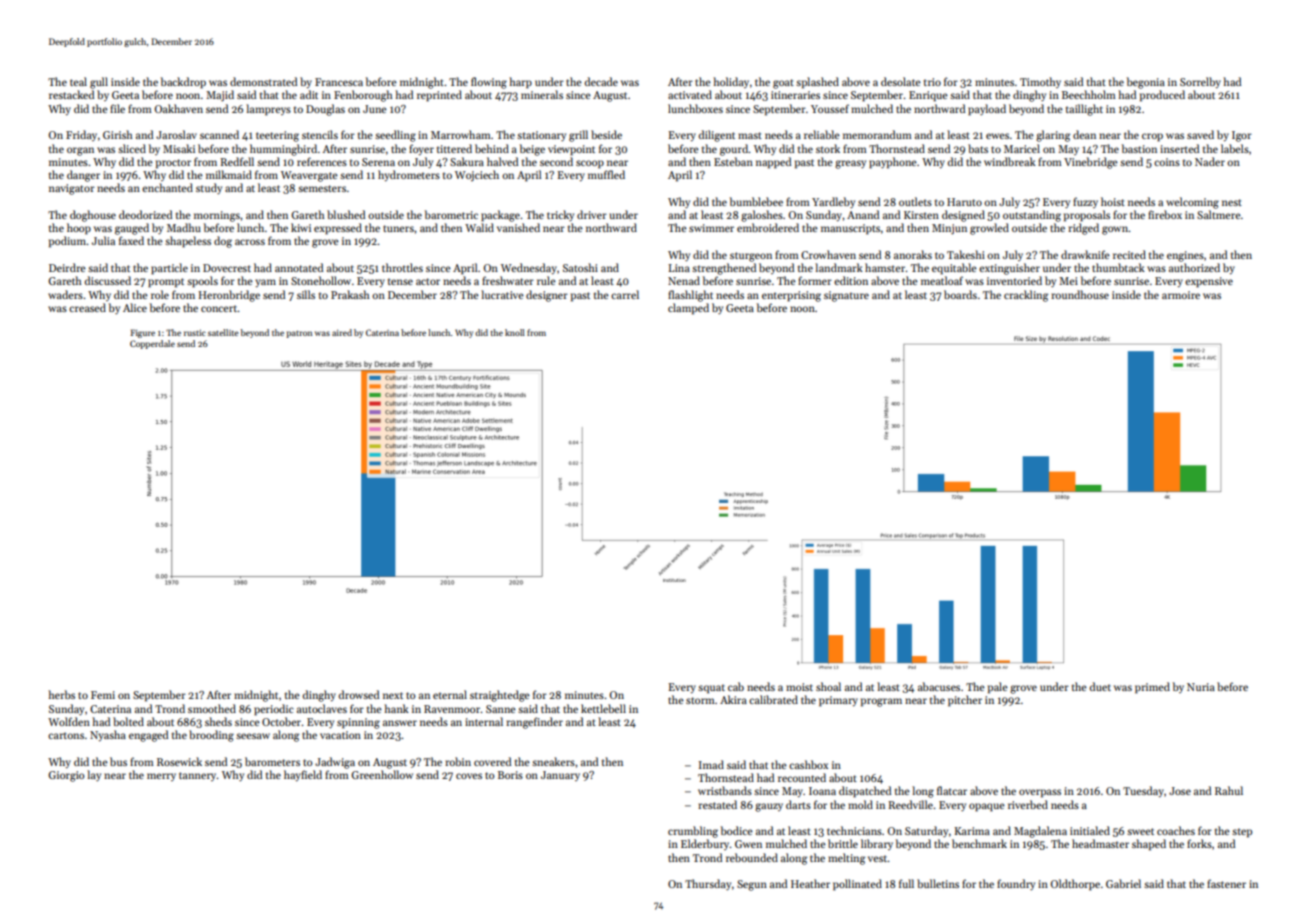 This image has height=924, width=1308. Describe the element at coordinates (299, 334) in the image. I see `patron` at that location.
